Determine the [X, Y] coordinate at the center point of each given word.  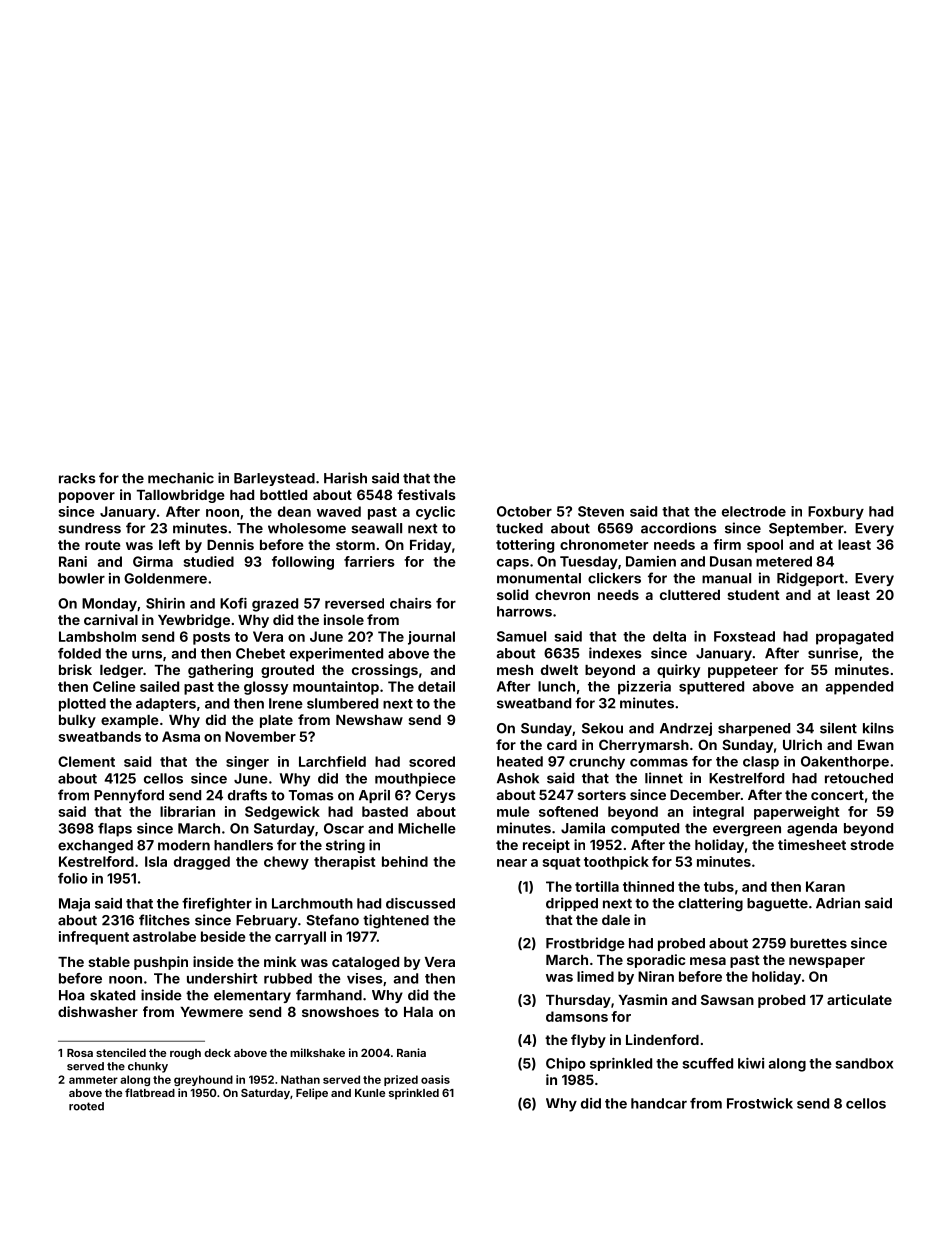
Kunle [370, 1093]
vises [365, 978]
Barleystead [274, 479]
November [260, 736]
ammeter [93, 1080]
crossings [385, 671]
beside [223, 936]
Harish [345, 478]
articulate [859, 999]
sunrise [833, 653]
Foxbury [836, 513]
